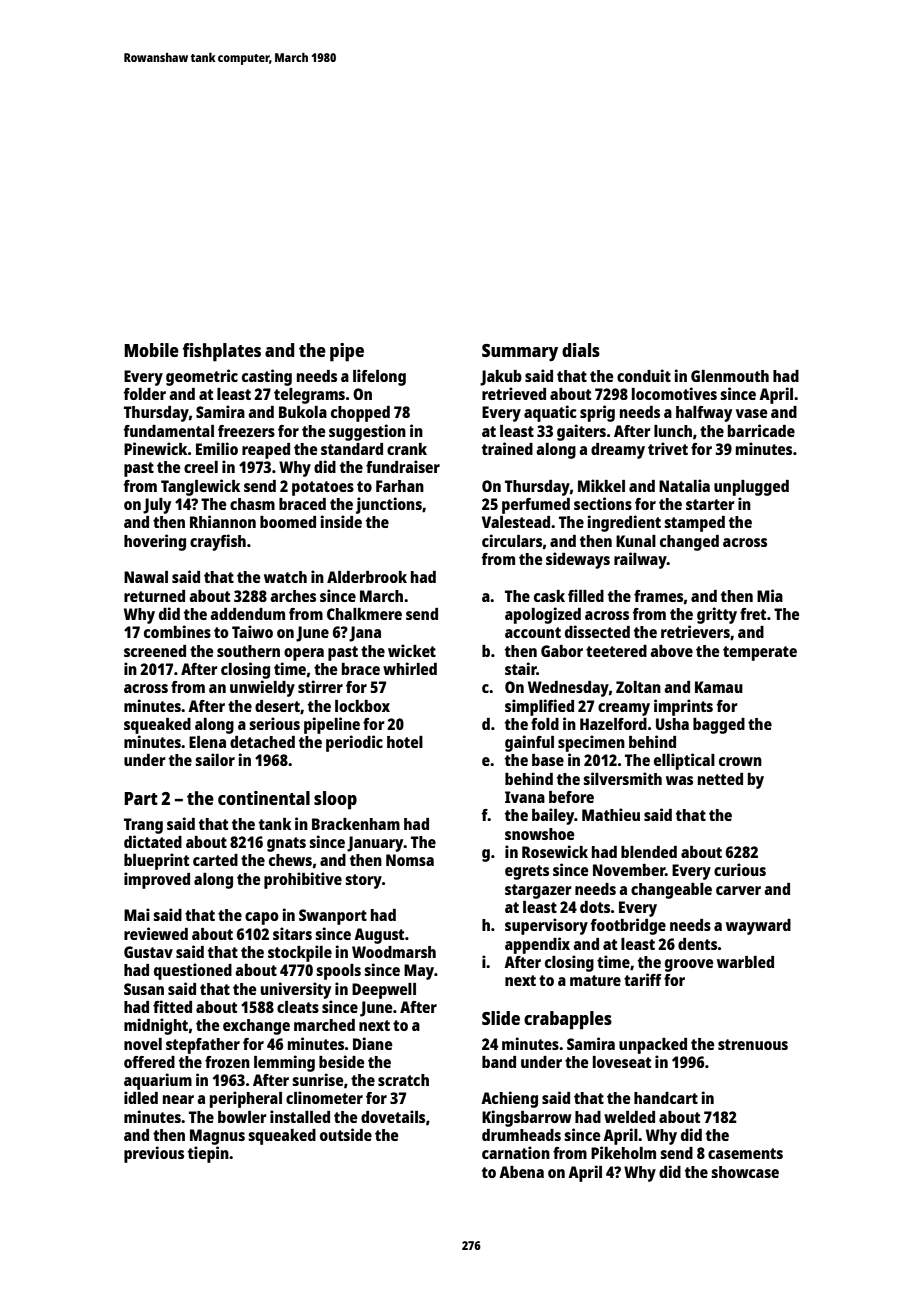 The width and height of the screenshot is (924, 1308). Describe the element at coordinates (671, 891) in the screenshot. I see `changeable` at that location.
